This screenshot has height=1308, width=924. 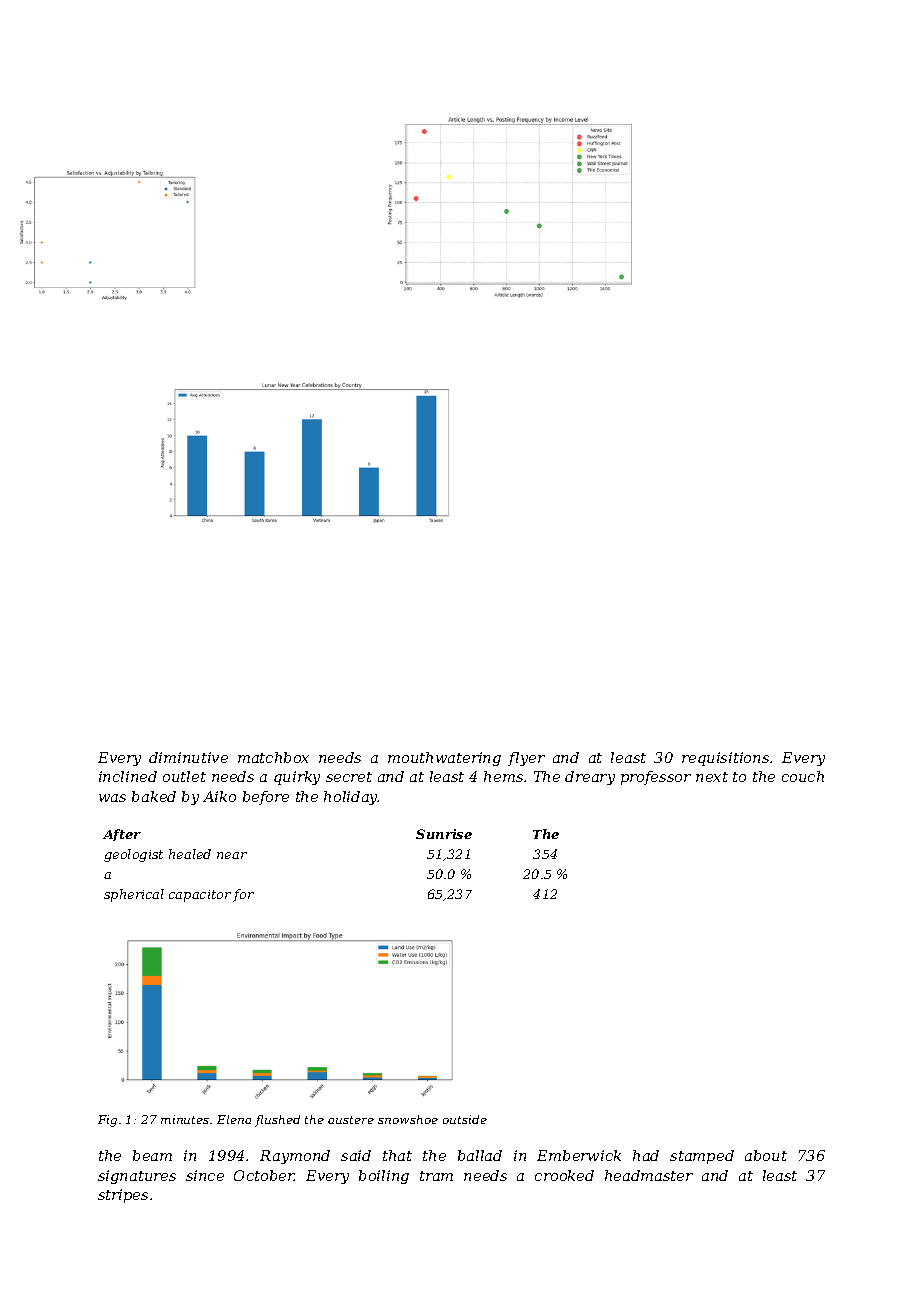 I want to click on crooked, so click(x=564, y=1175).
